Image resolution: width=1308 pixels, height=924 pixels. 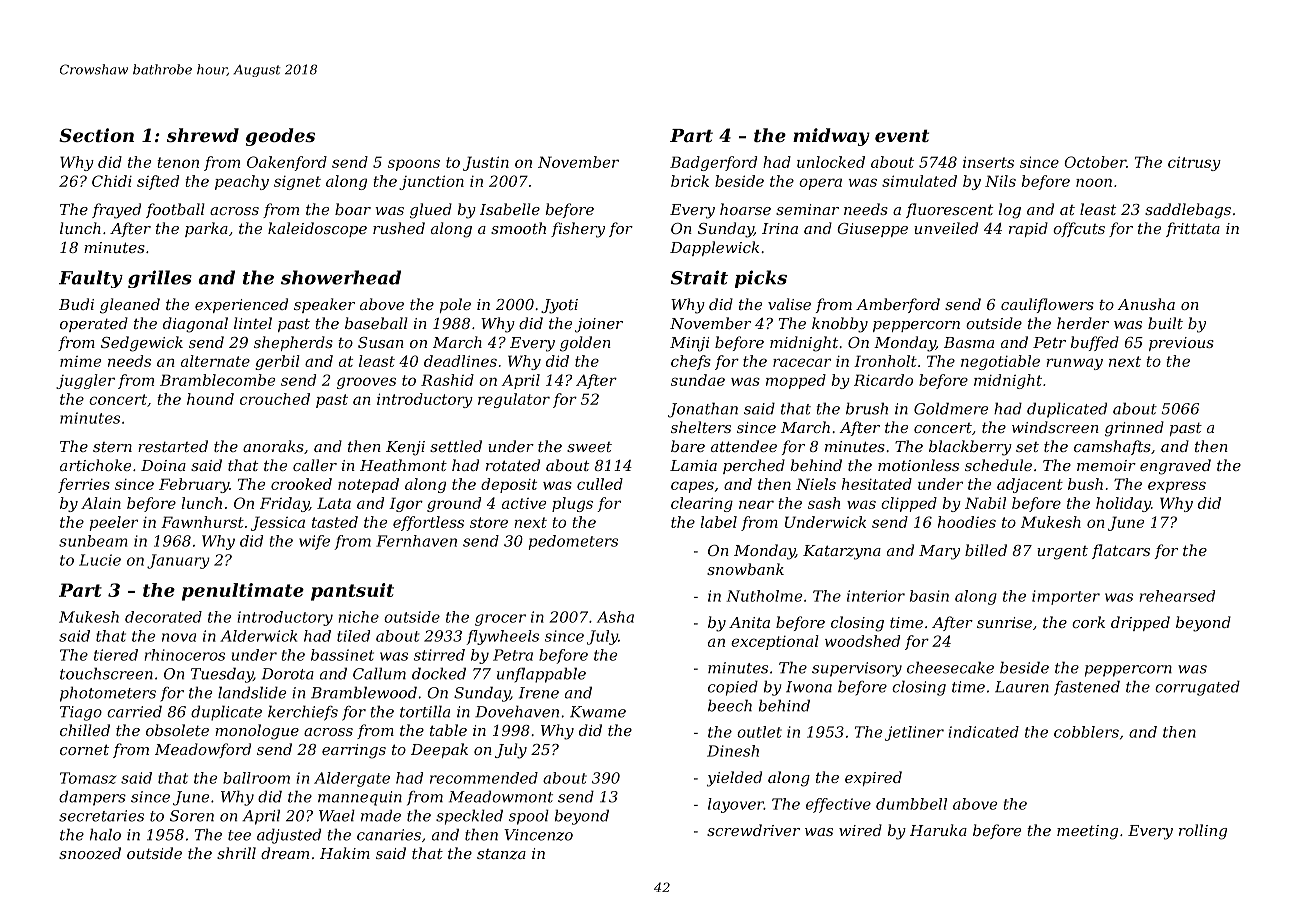 I want to click on Anusha, so click(x=1146, y=304).
